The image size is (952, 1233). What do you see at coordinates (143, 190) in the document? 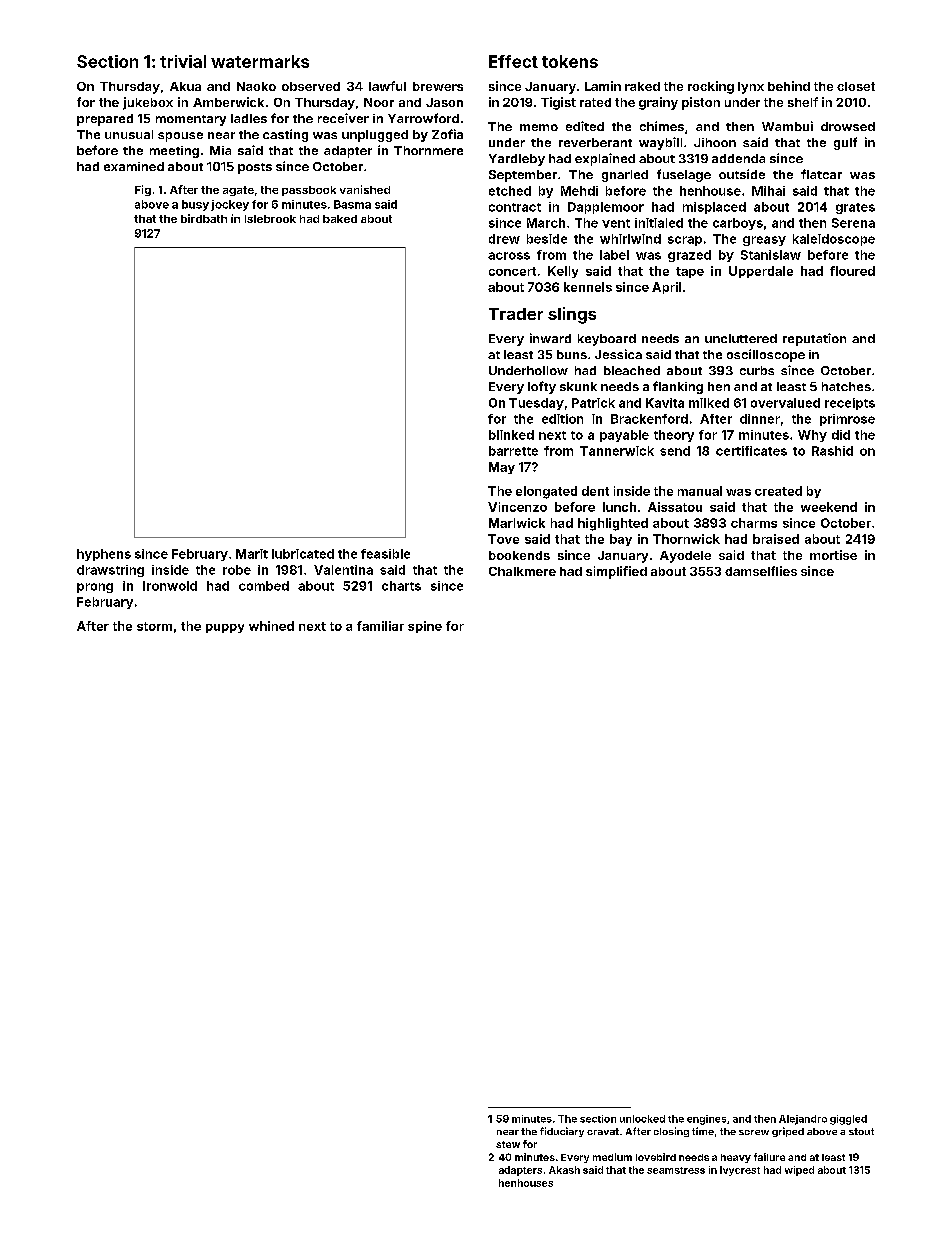
I see `Fig` at bounding box center [143, 190].
